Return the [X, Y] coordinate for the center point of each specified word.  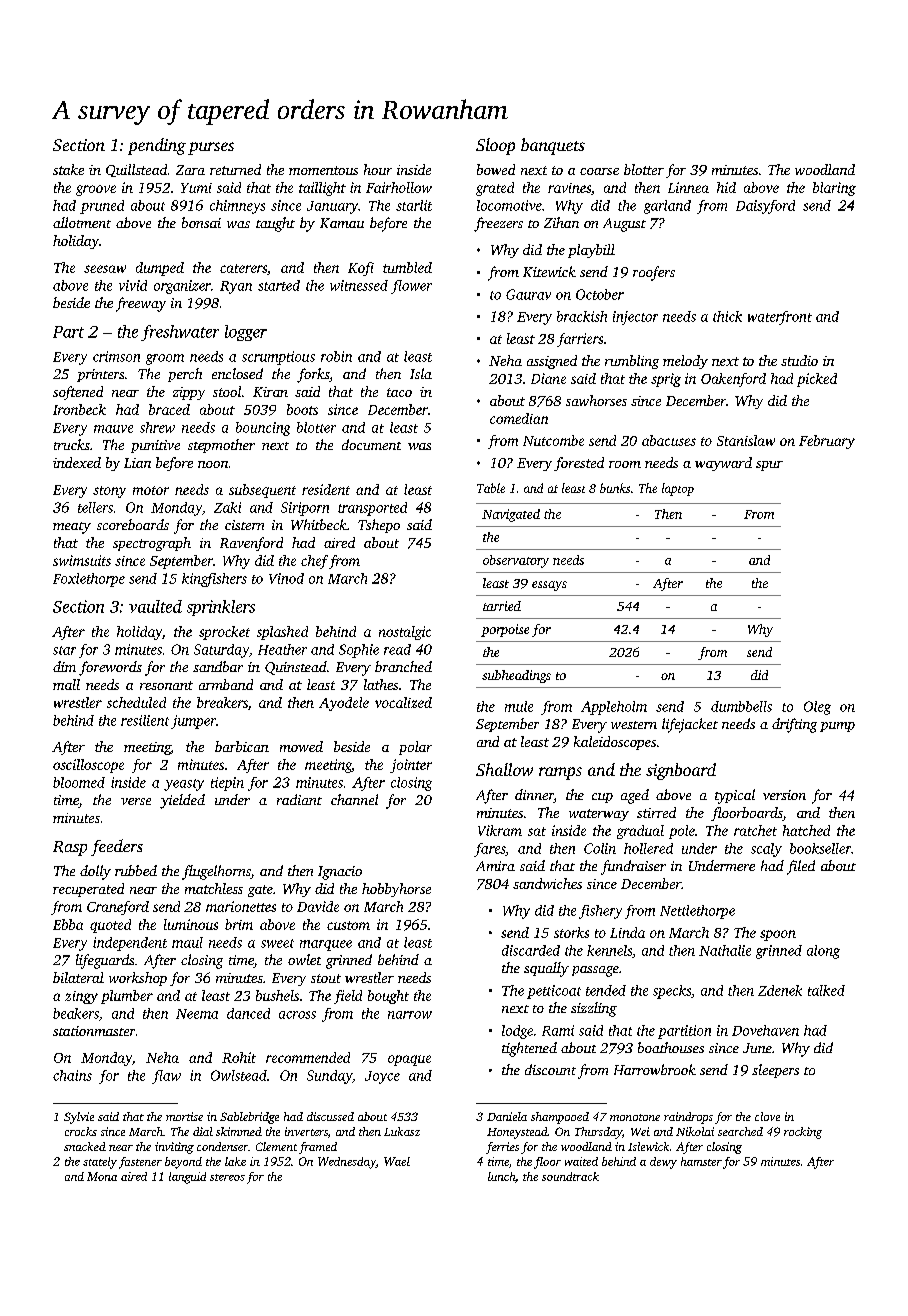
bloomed [79, 782]
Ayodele [344, 704]
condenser [222, 1146]
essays [549, 586]
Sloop [495, 146]
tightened [529, 1049]
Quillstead [136, 170]
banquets [553, 146]
